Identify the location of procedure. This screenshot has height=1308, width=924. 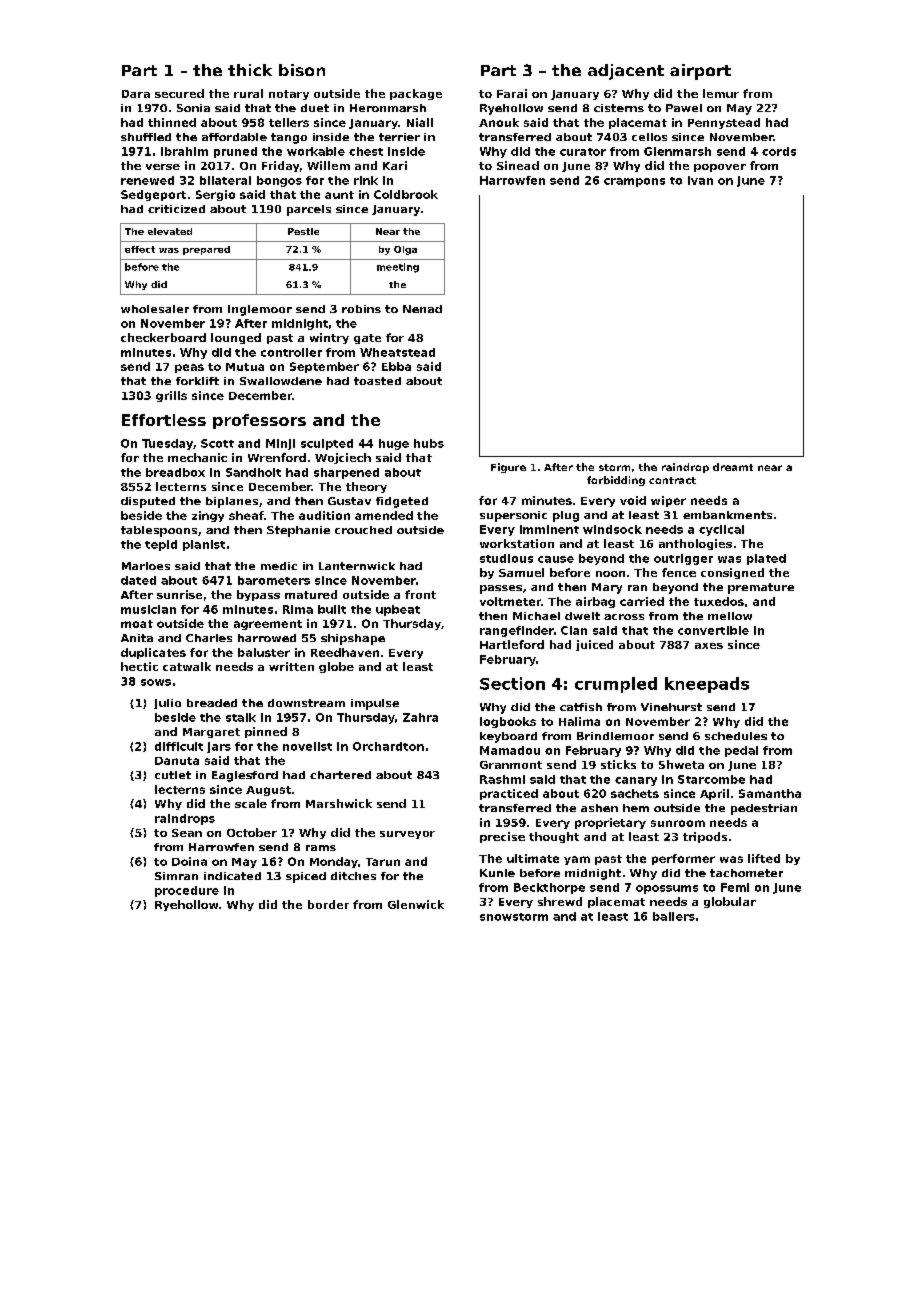
(187, 891).
